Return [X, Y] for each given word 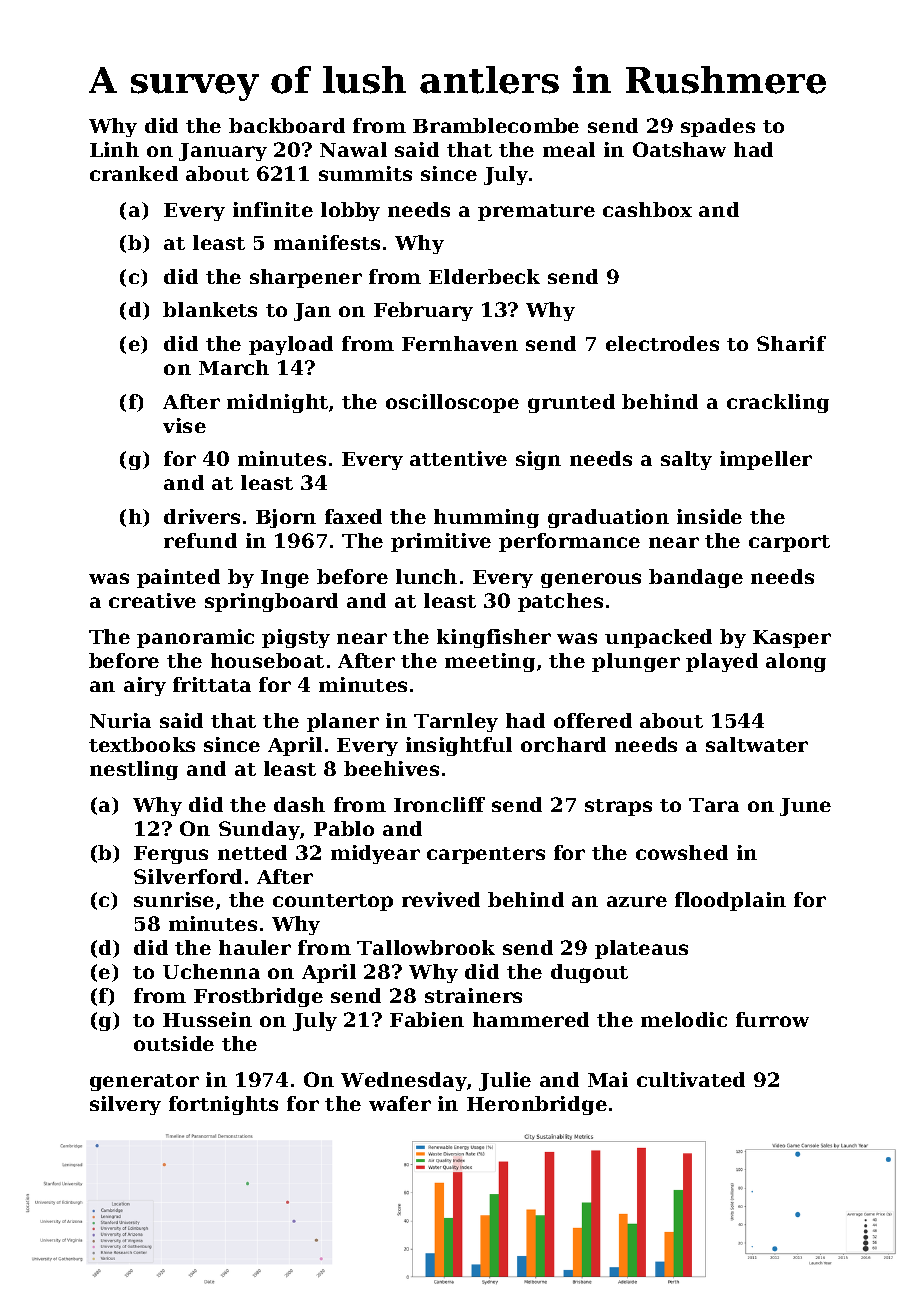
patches [560, 602]
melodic [684, 1019]
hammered [531, 1019]
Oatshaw [679, 149]
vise [184, 425]
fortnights [223, 1105]
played [722, 662]
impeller [766, 460]
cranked [134, 173]
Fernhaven [460, 343]
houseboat [267, 660]
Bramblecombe [496, 125]
